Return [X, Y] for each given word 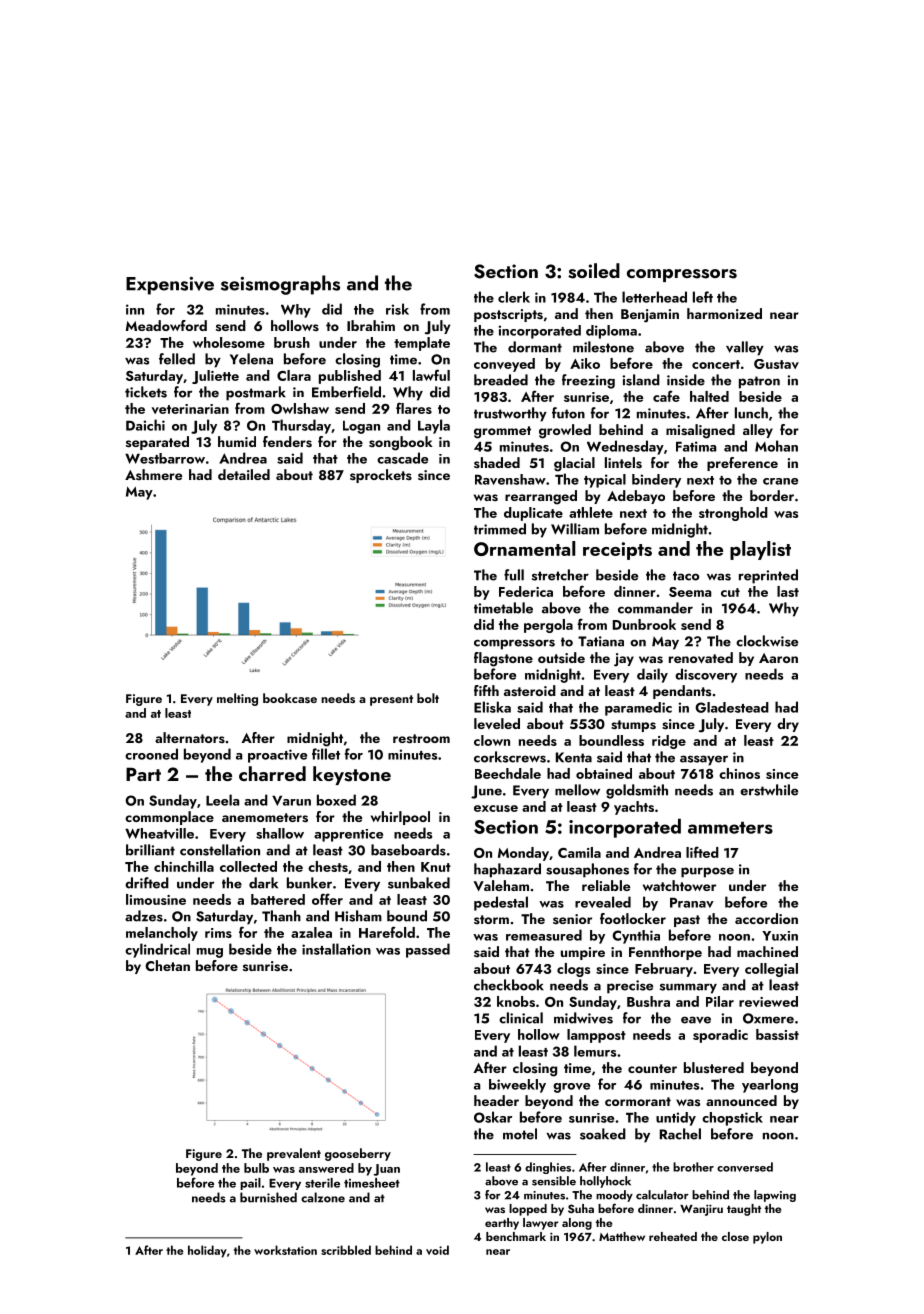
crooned [151, 754]
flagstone [503, 659]
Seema [690, 592]
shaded [497, 462]
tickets [146, 392]
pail [250, 1184]
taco [686, 576]
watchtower [679, 885]
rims [218, 933]
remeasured [544, 935]
